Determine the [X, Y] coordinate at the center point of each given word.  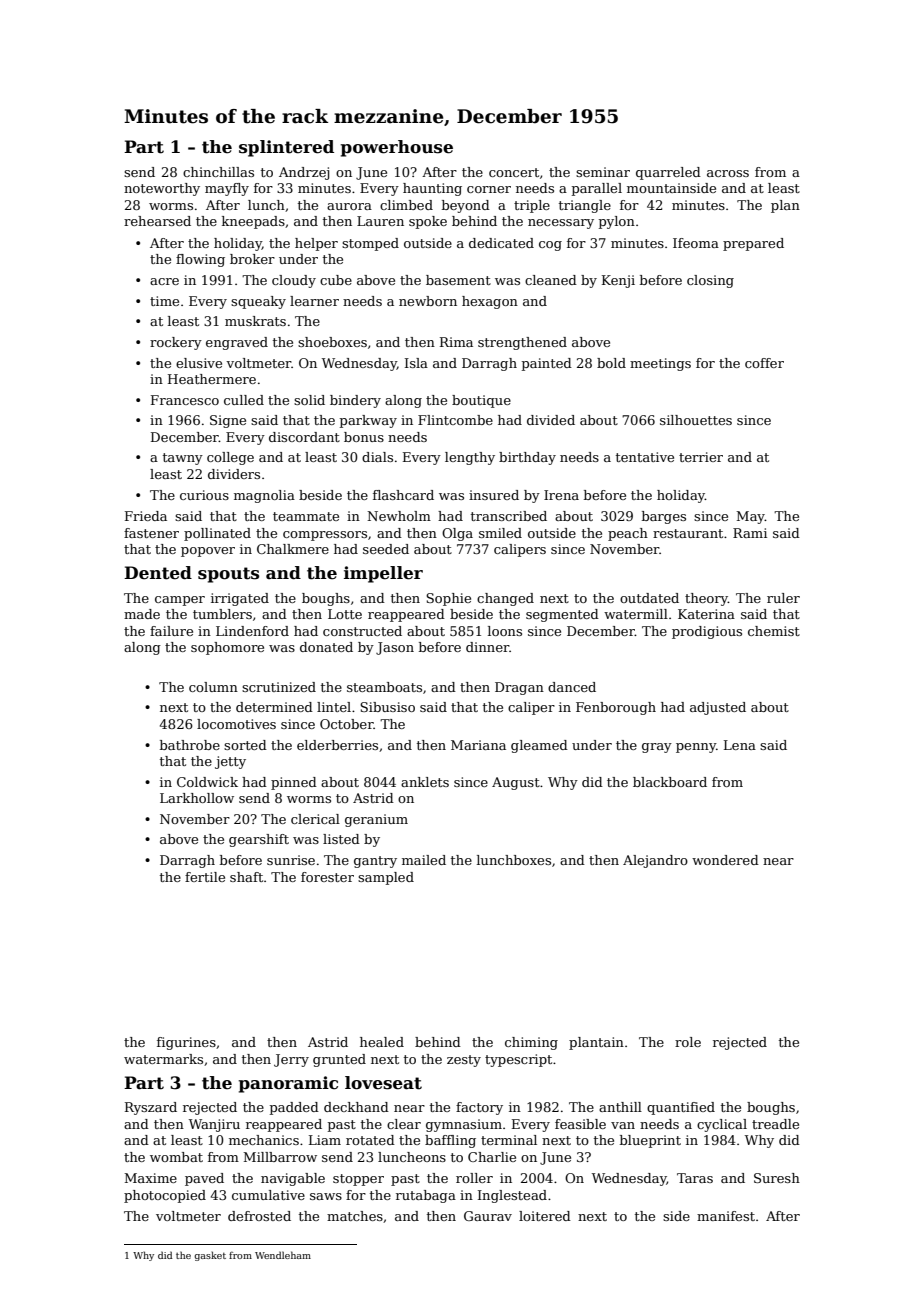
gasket [210, 1256]
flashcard [403, 495]
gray [657, 748]
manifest [726, 1216]
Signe [228, 421]
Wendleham [283, 1255]
